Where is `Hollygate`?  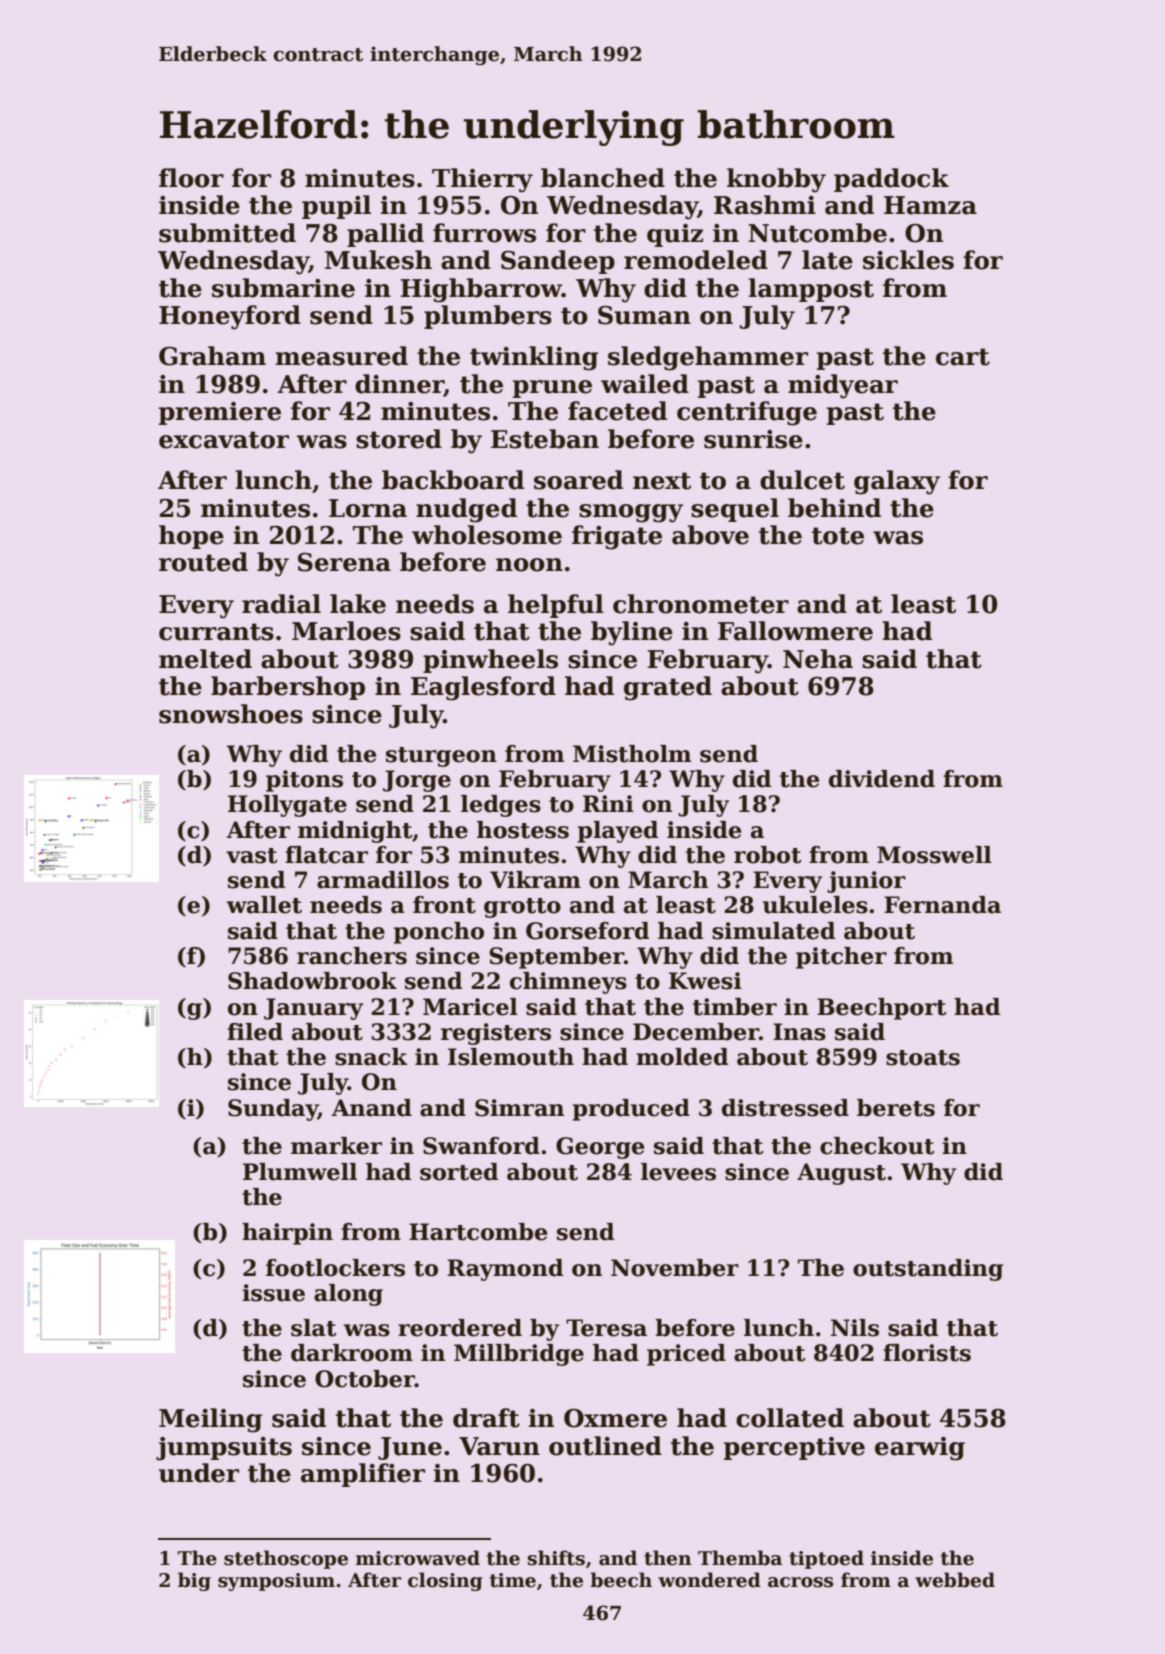
Hollygate is located at coordinates (287, 806).
